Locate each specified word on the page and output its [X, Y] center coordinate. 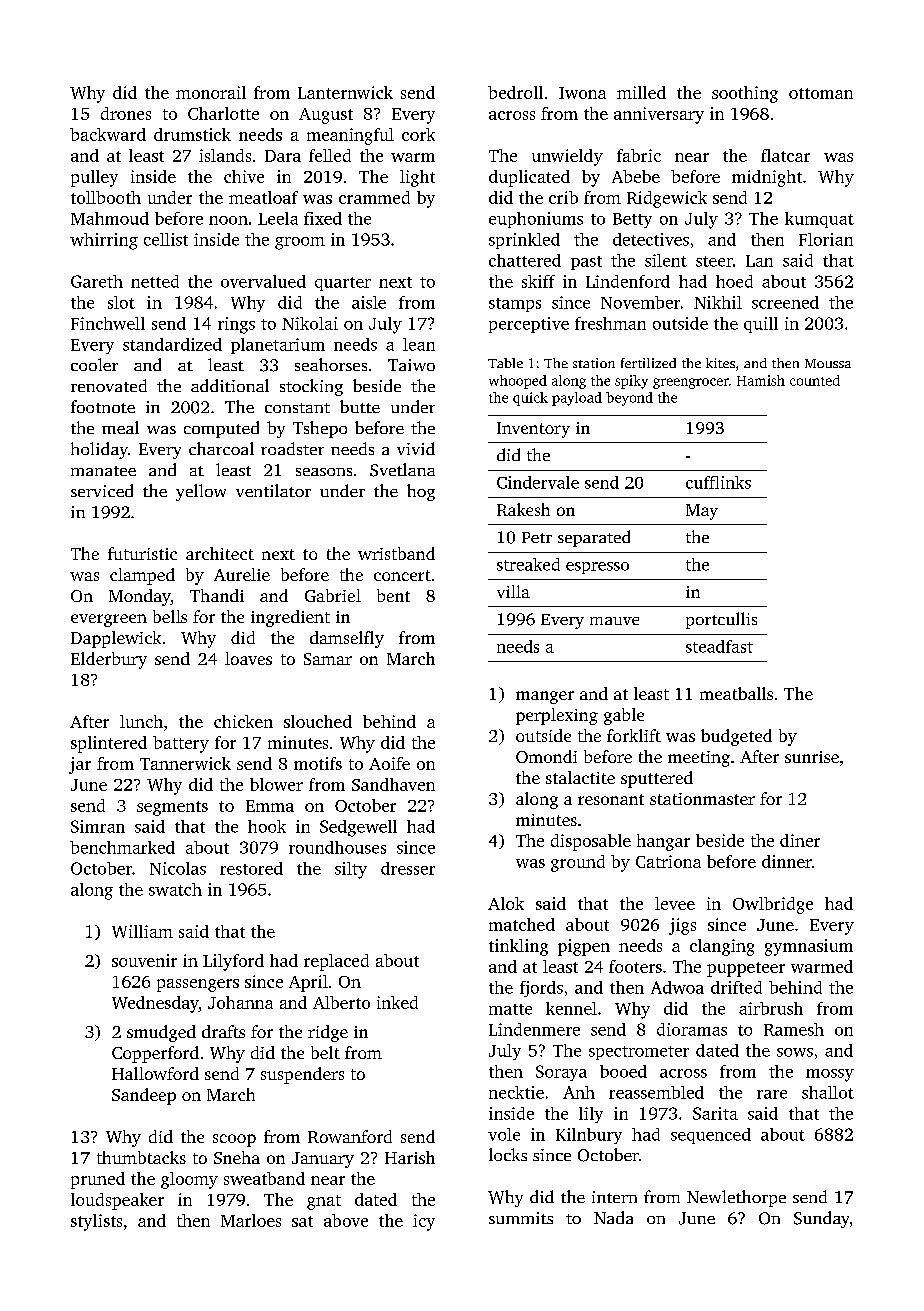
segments [172, 808]
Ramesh [794, 1029]
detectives [651, 239]
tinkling [518, 947]
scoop [234, 1140]
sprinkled [524, 241]
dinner [787, 861]
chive [244, 176]
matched [522, 924]
